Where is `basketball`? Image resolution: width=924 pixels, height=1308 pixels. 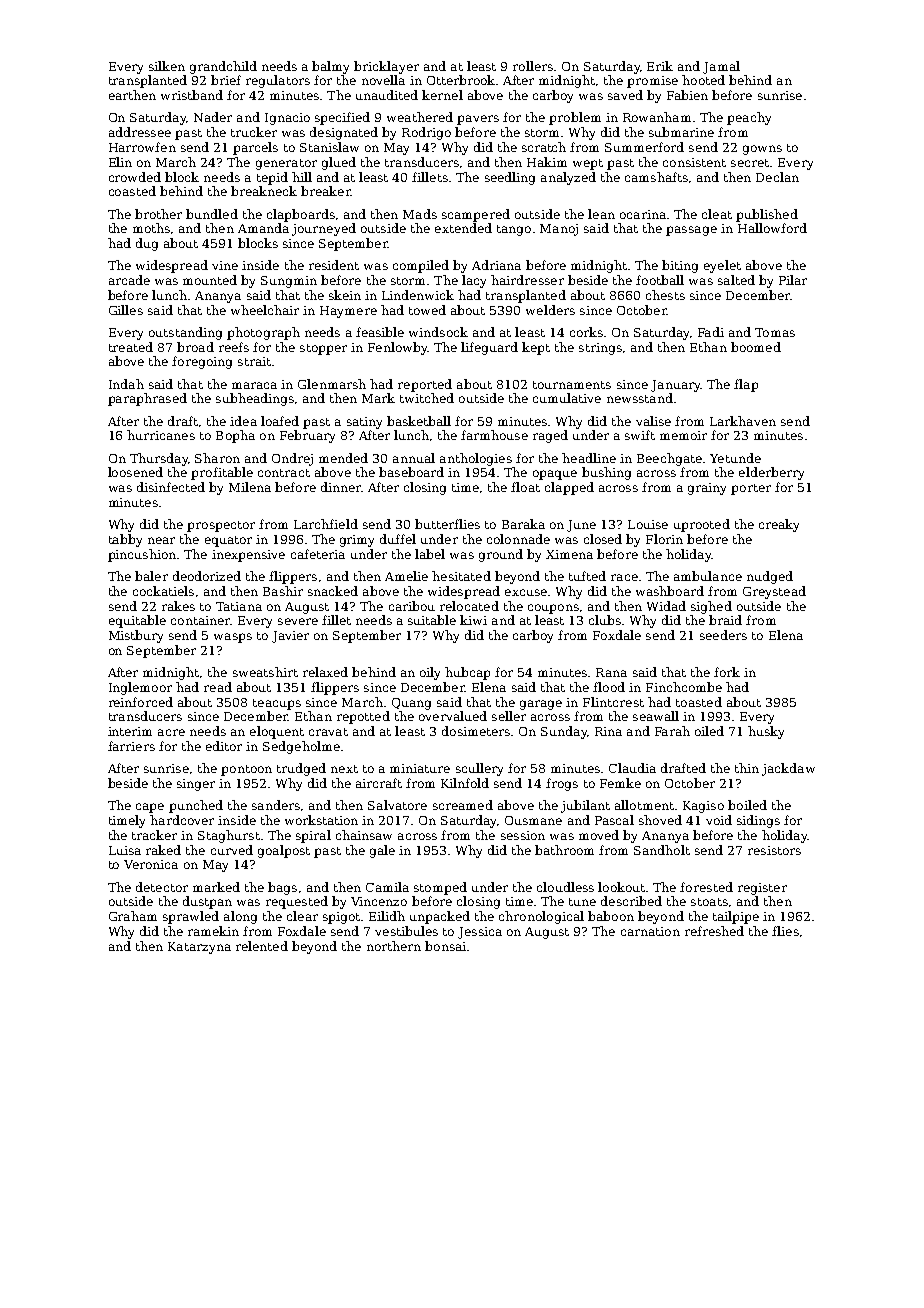
basketball is located at coordinates (419, 421).
